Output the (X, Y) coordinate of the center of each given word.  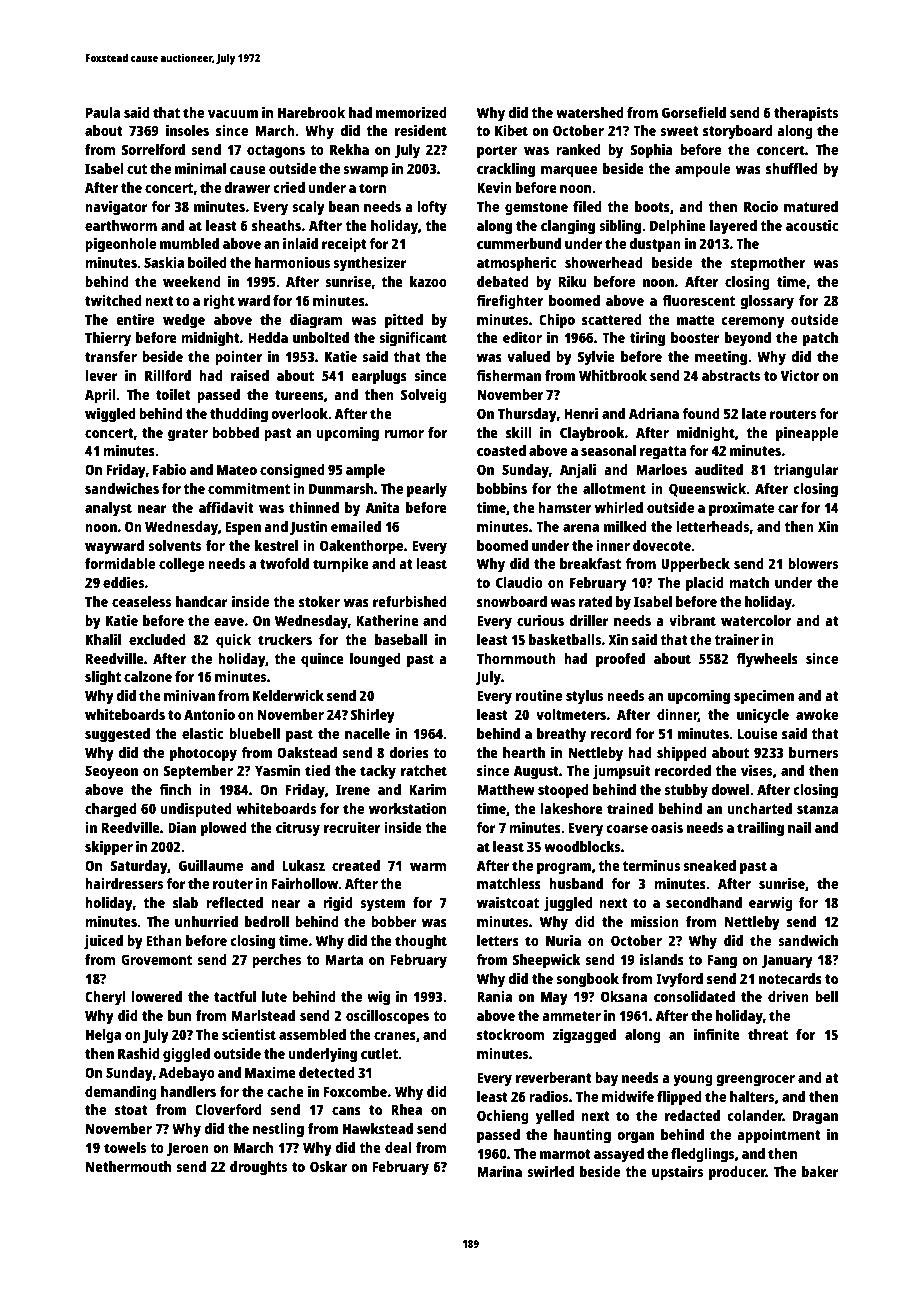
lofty (432, 208)
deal (398, 1147)
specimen (764, 697)
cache (285, 1091)
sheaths (276, 225)
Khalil (103, 639)
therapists (806, 114)
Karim (427, 789)
